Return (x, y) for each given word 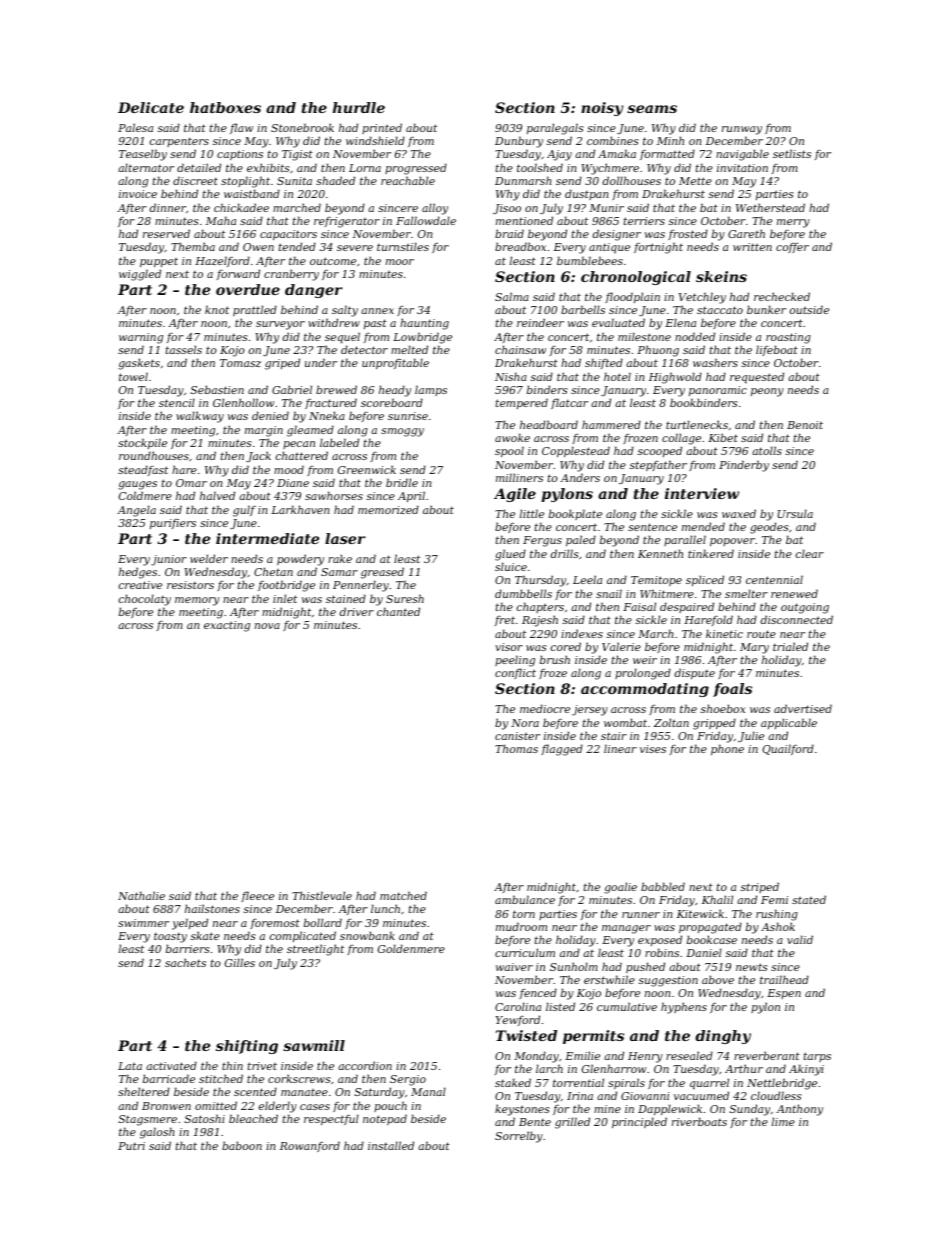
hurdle (359, 107)
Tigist (297, 155)
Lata (130, 1066)
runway (742, 130)
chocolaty (145, 600)
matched (403, 895)
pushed (645, 967)
